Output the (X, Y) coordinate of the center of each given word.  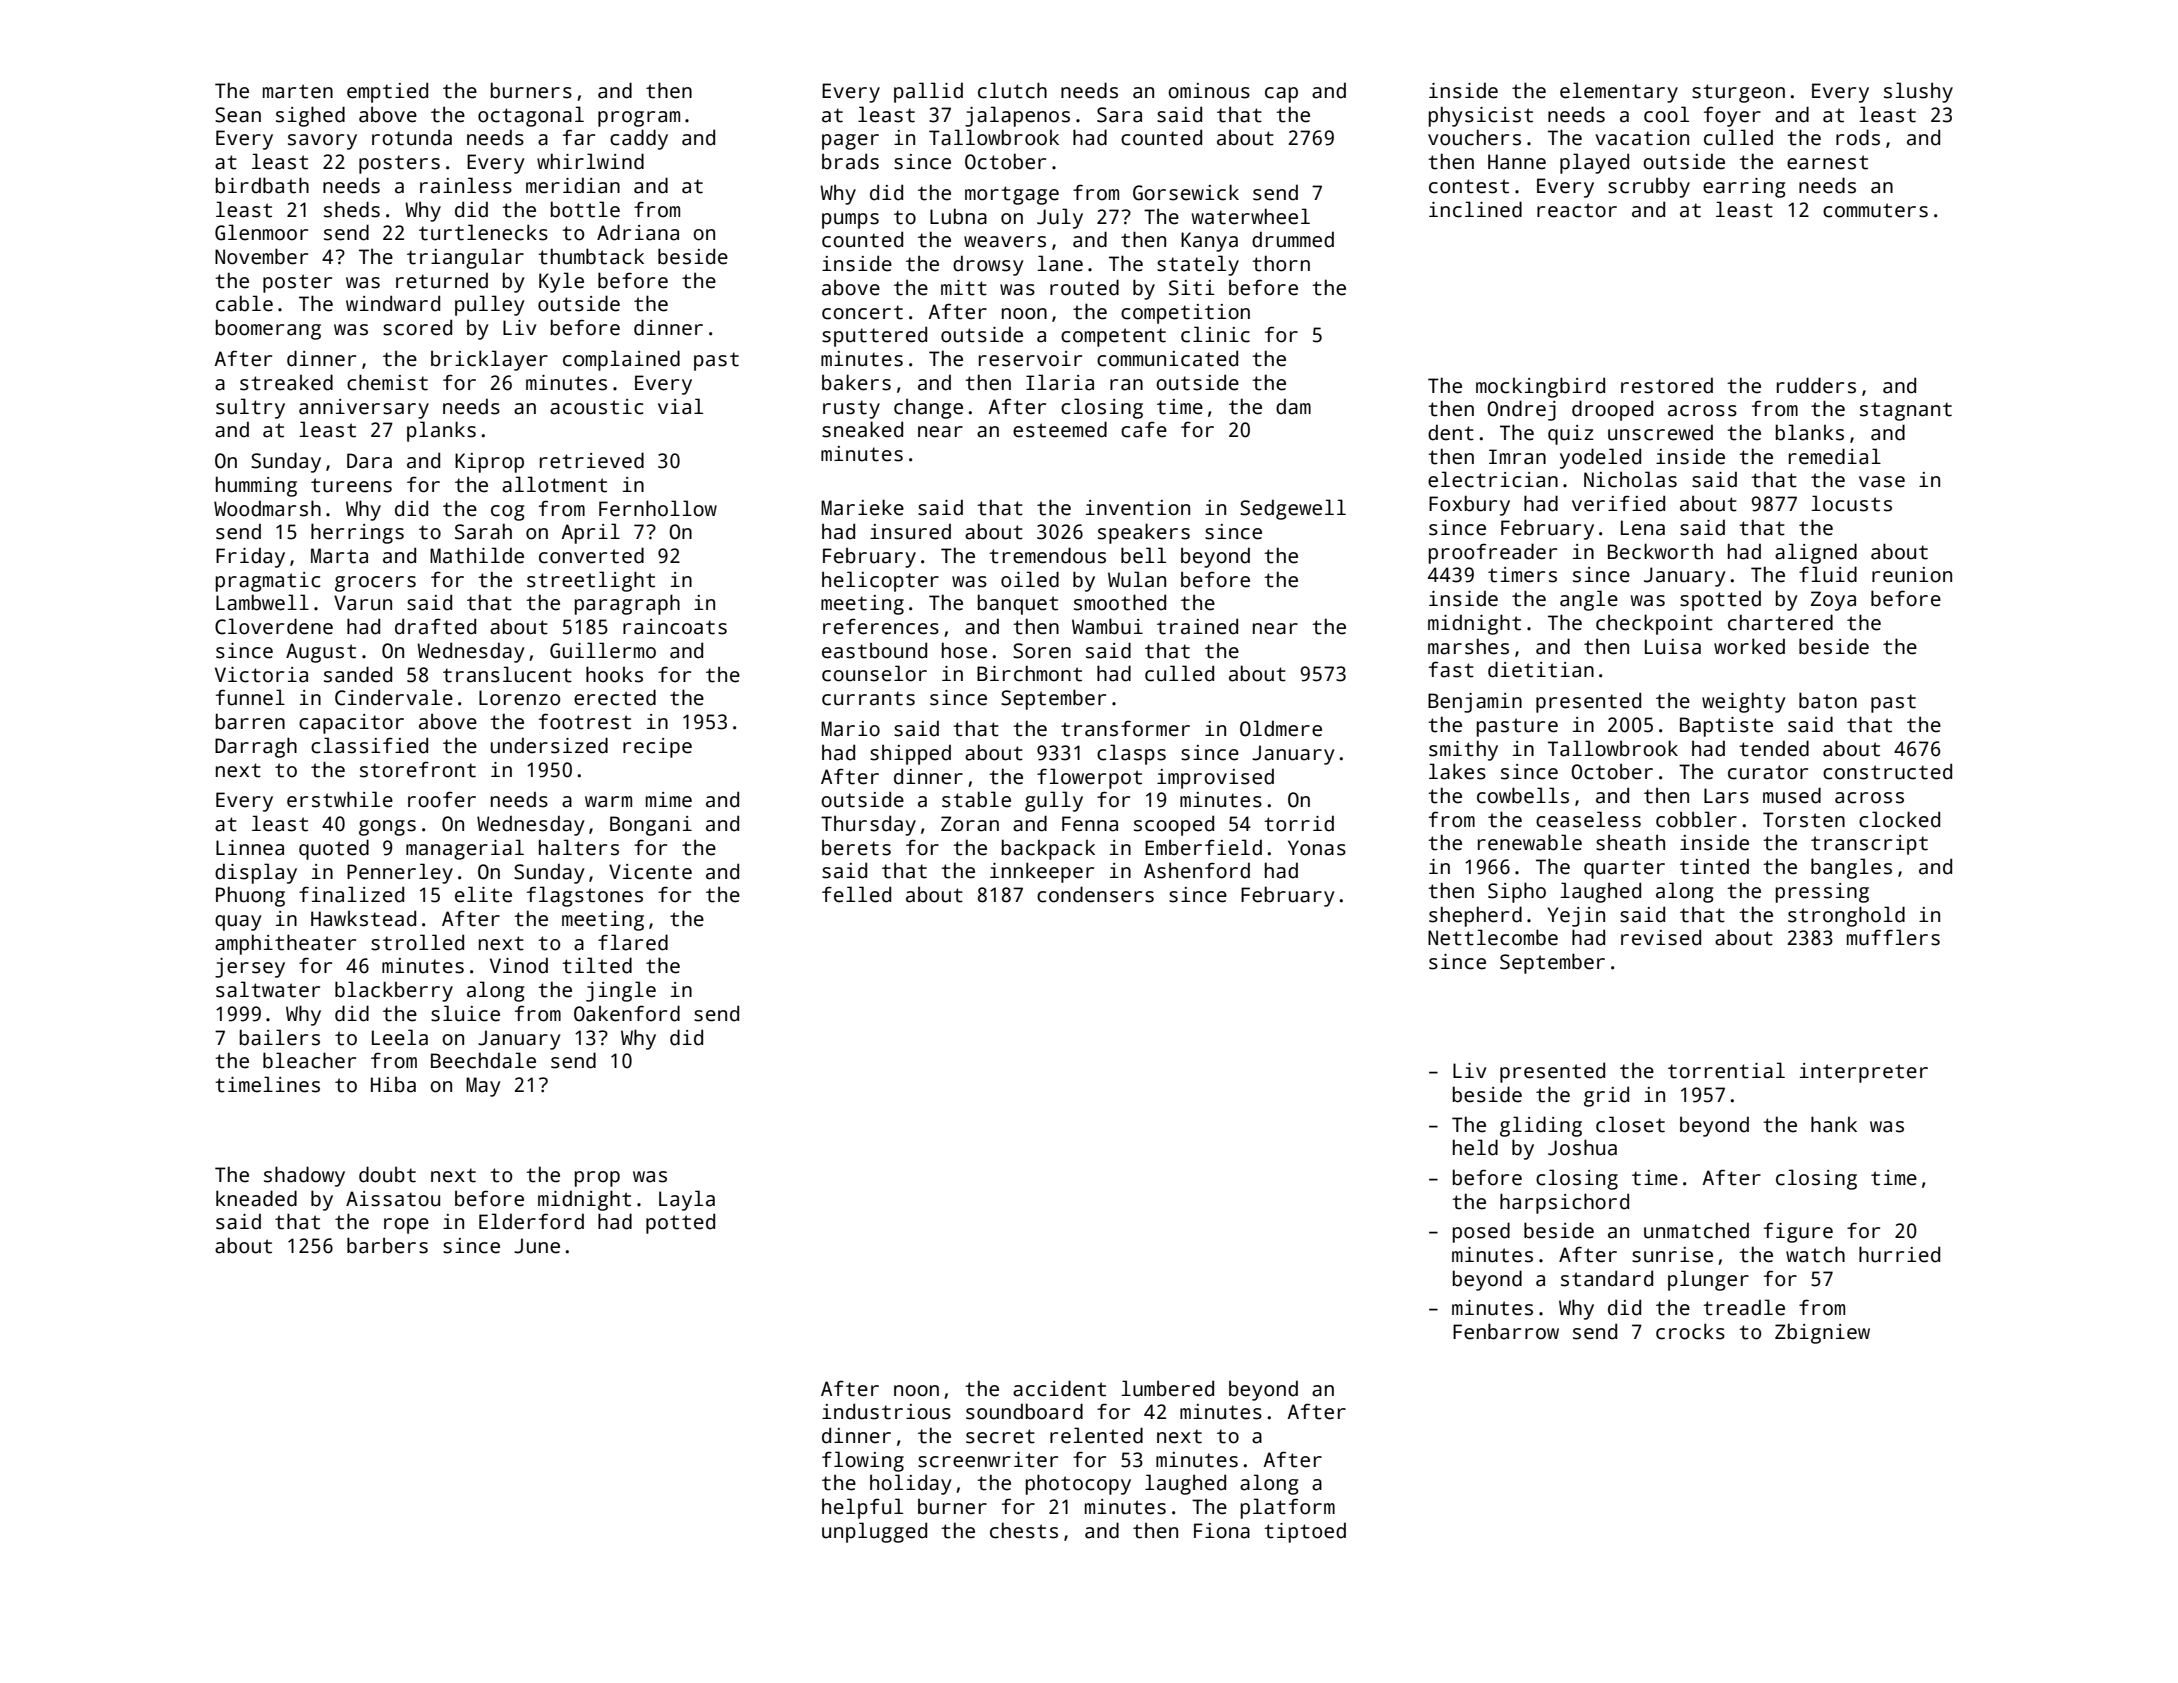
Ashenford (1197, 870)
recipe (657, 748)
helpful (862, 1508)
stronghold (1846, 916)
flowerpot (1089, 778)
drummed (1293, 239)
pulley (490, 305)
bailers (280, 1037)
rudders (1816, 385)
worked (1749, 646)
